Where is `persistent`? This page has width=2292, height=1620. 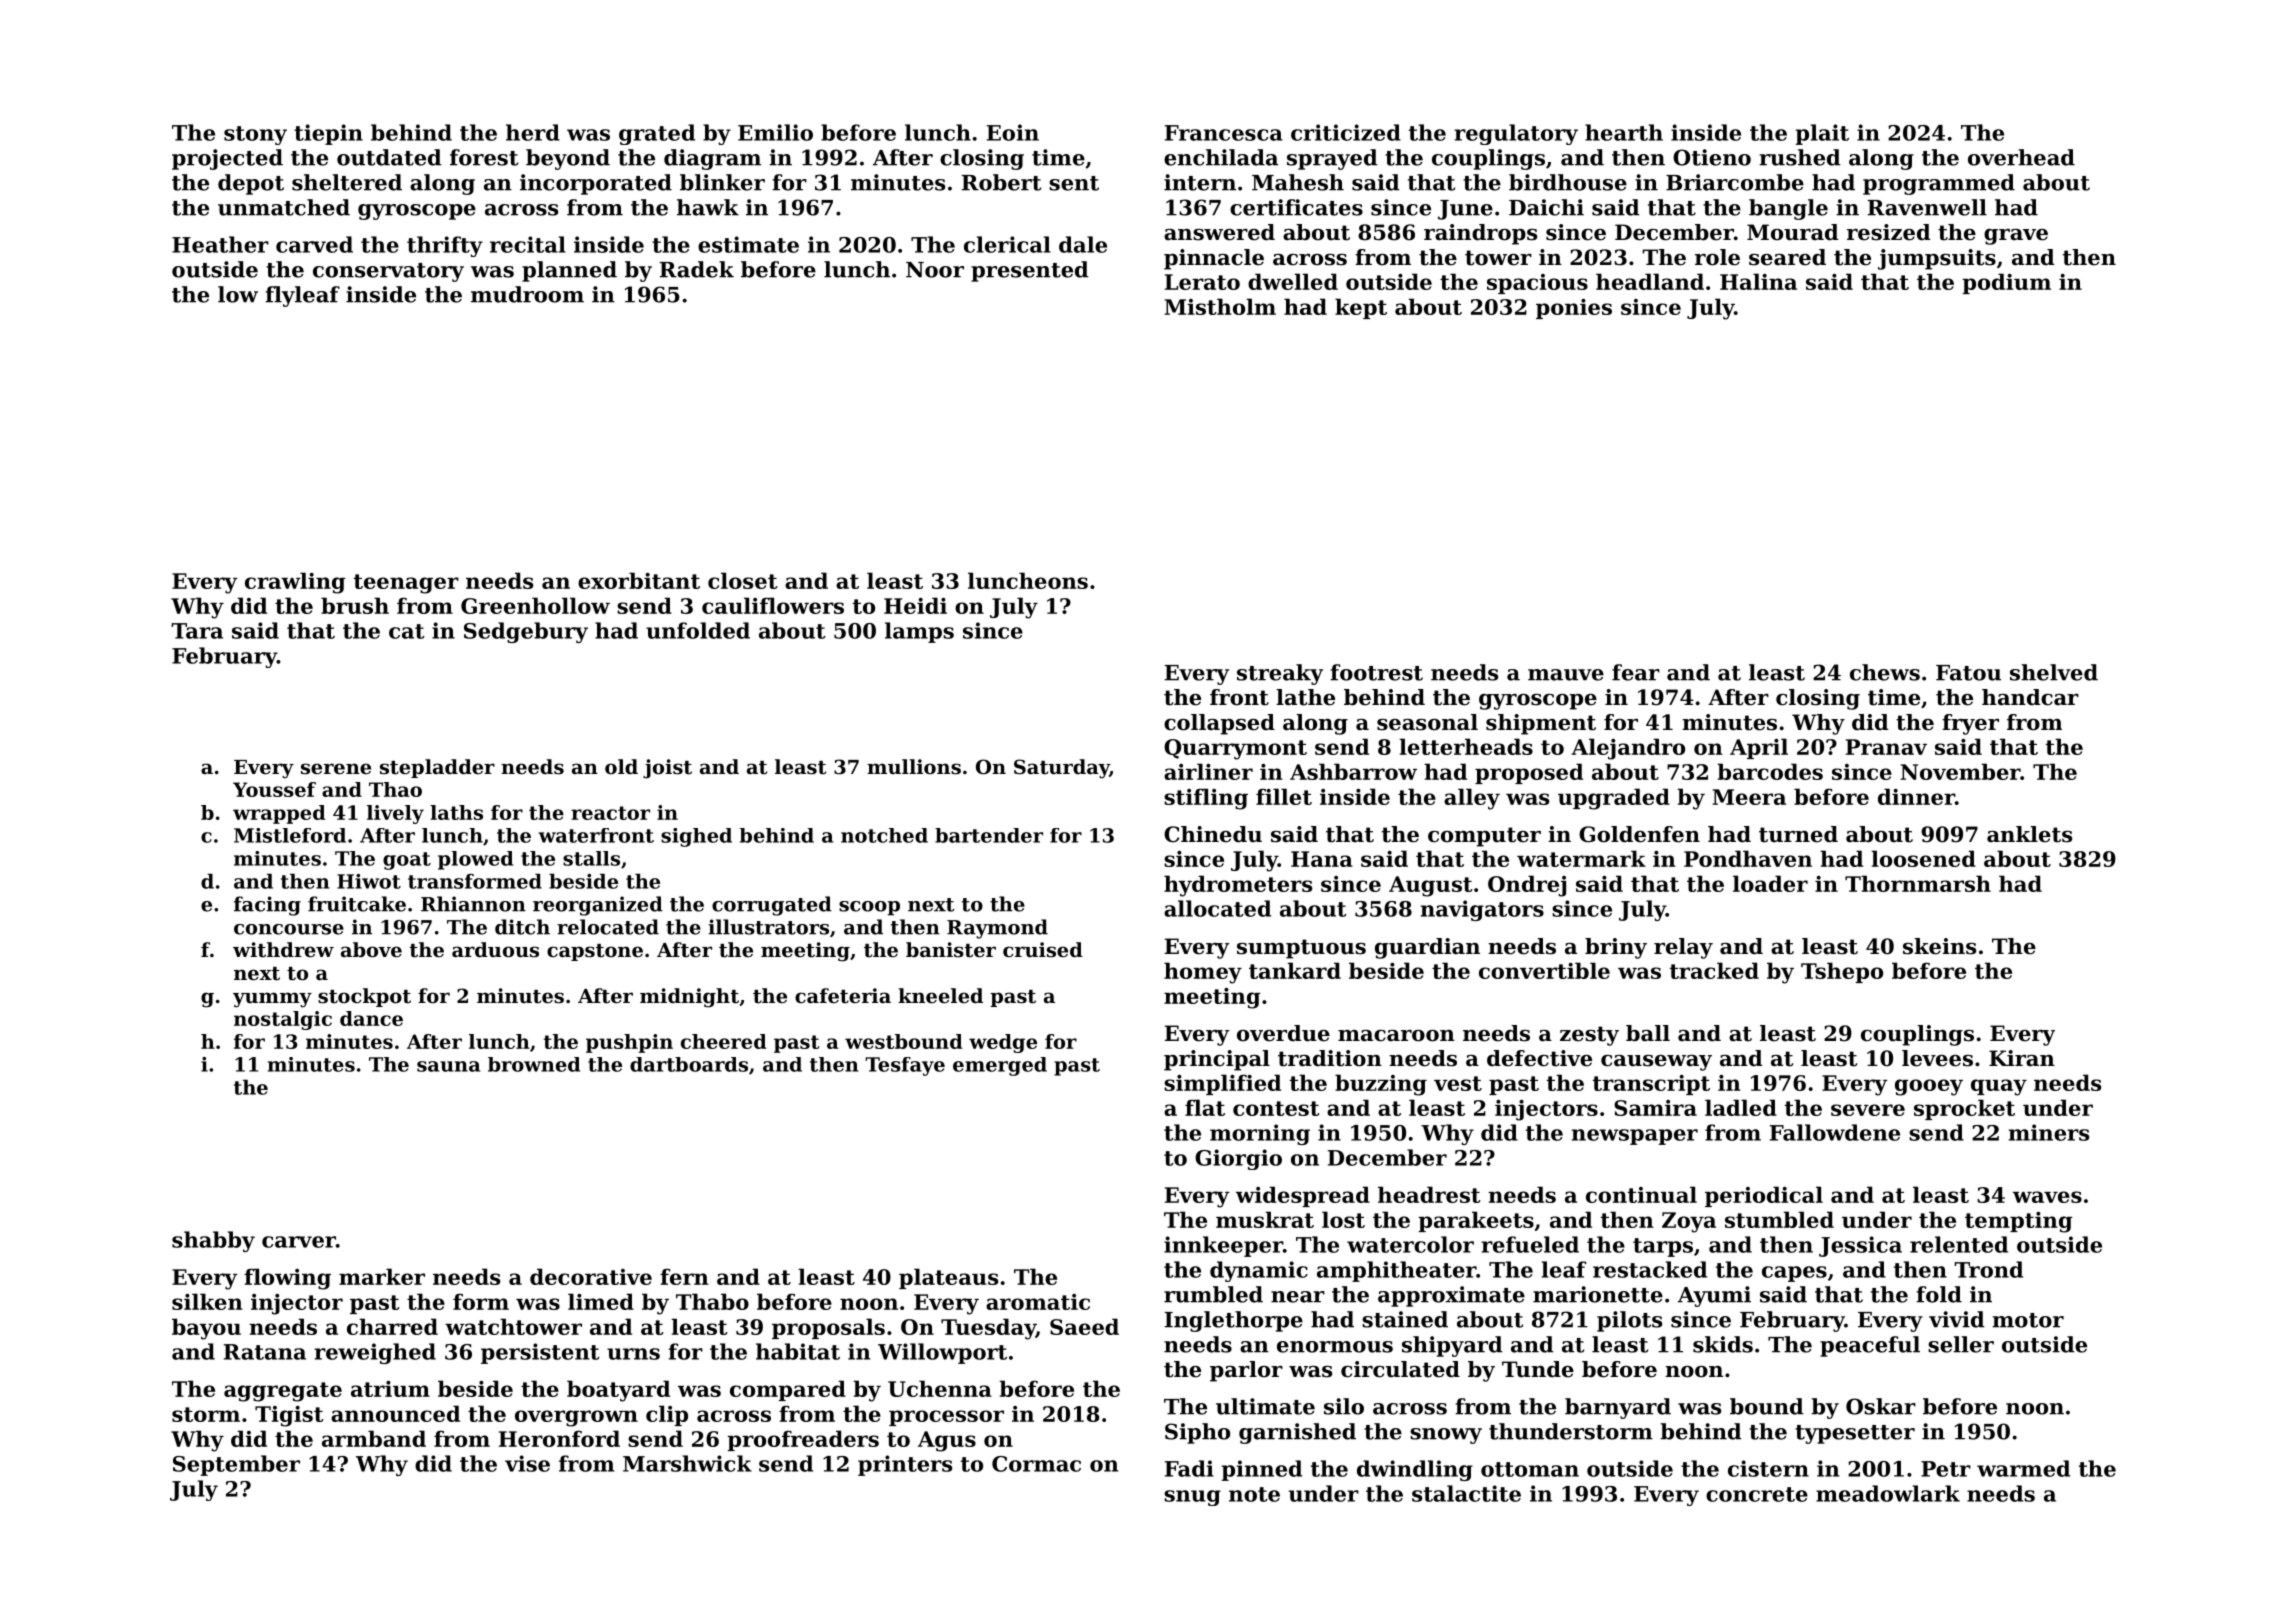 persistent is located at coordinates (540, 1353).
